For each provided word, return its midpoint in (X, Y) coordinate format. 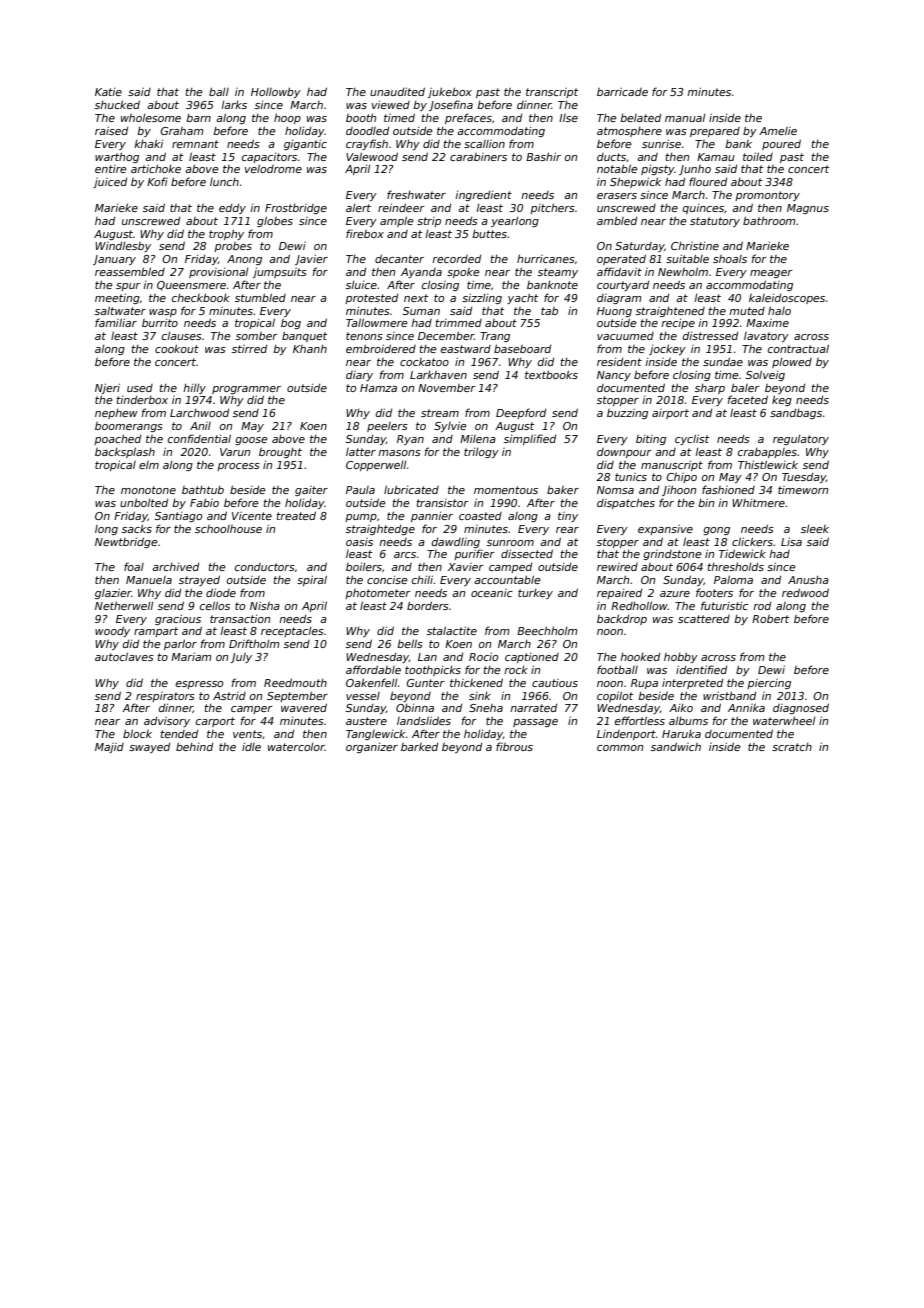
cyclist (692, 439)
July (241, 658)
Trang (495, 337)
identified (701, 669)
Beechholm (547, 630)
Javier (311, 259)
